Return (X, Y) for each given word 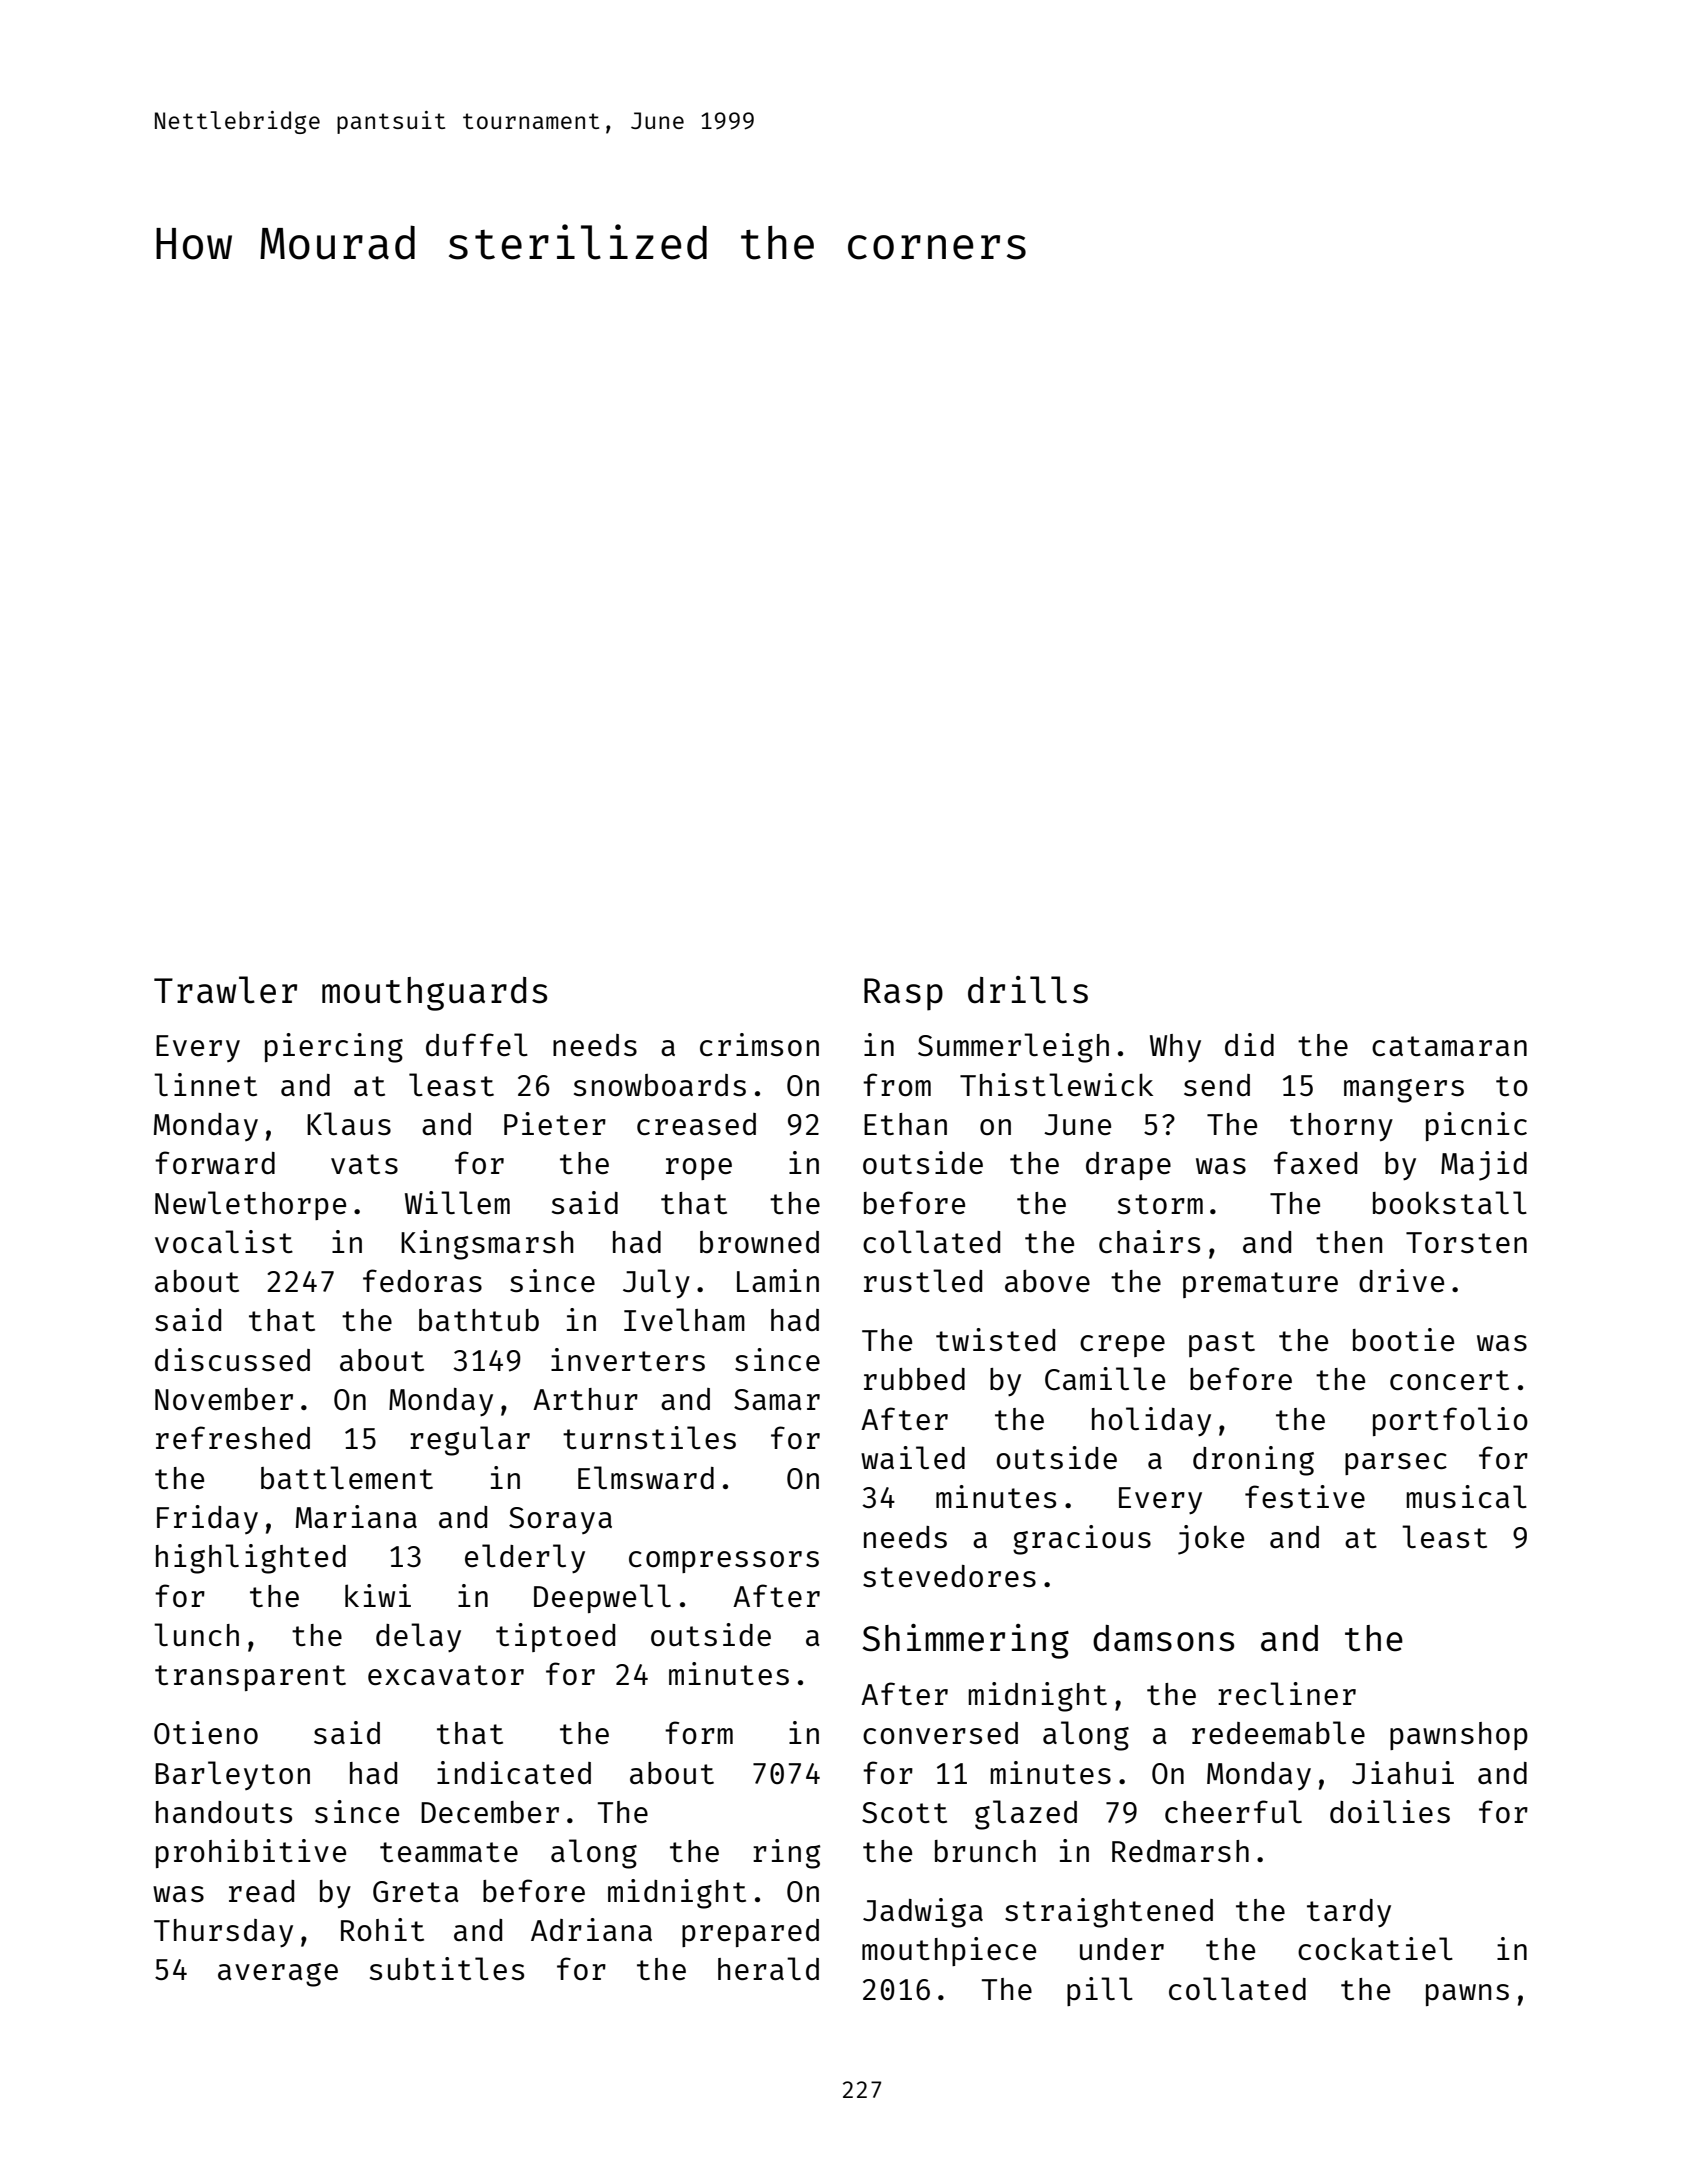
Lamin (778, 1280)
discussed (232, 1359)
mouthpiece (949, 1951)
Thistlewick (1056, 1084)
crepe (1122, 1346)
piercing (334, 1048)
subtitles (447, 1968)
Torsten (1466, 1242)
